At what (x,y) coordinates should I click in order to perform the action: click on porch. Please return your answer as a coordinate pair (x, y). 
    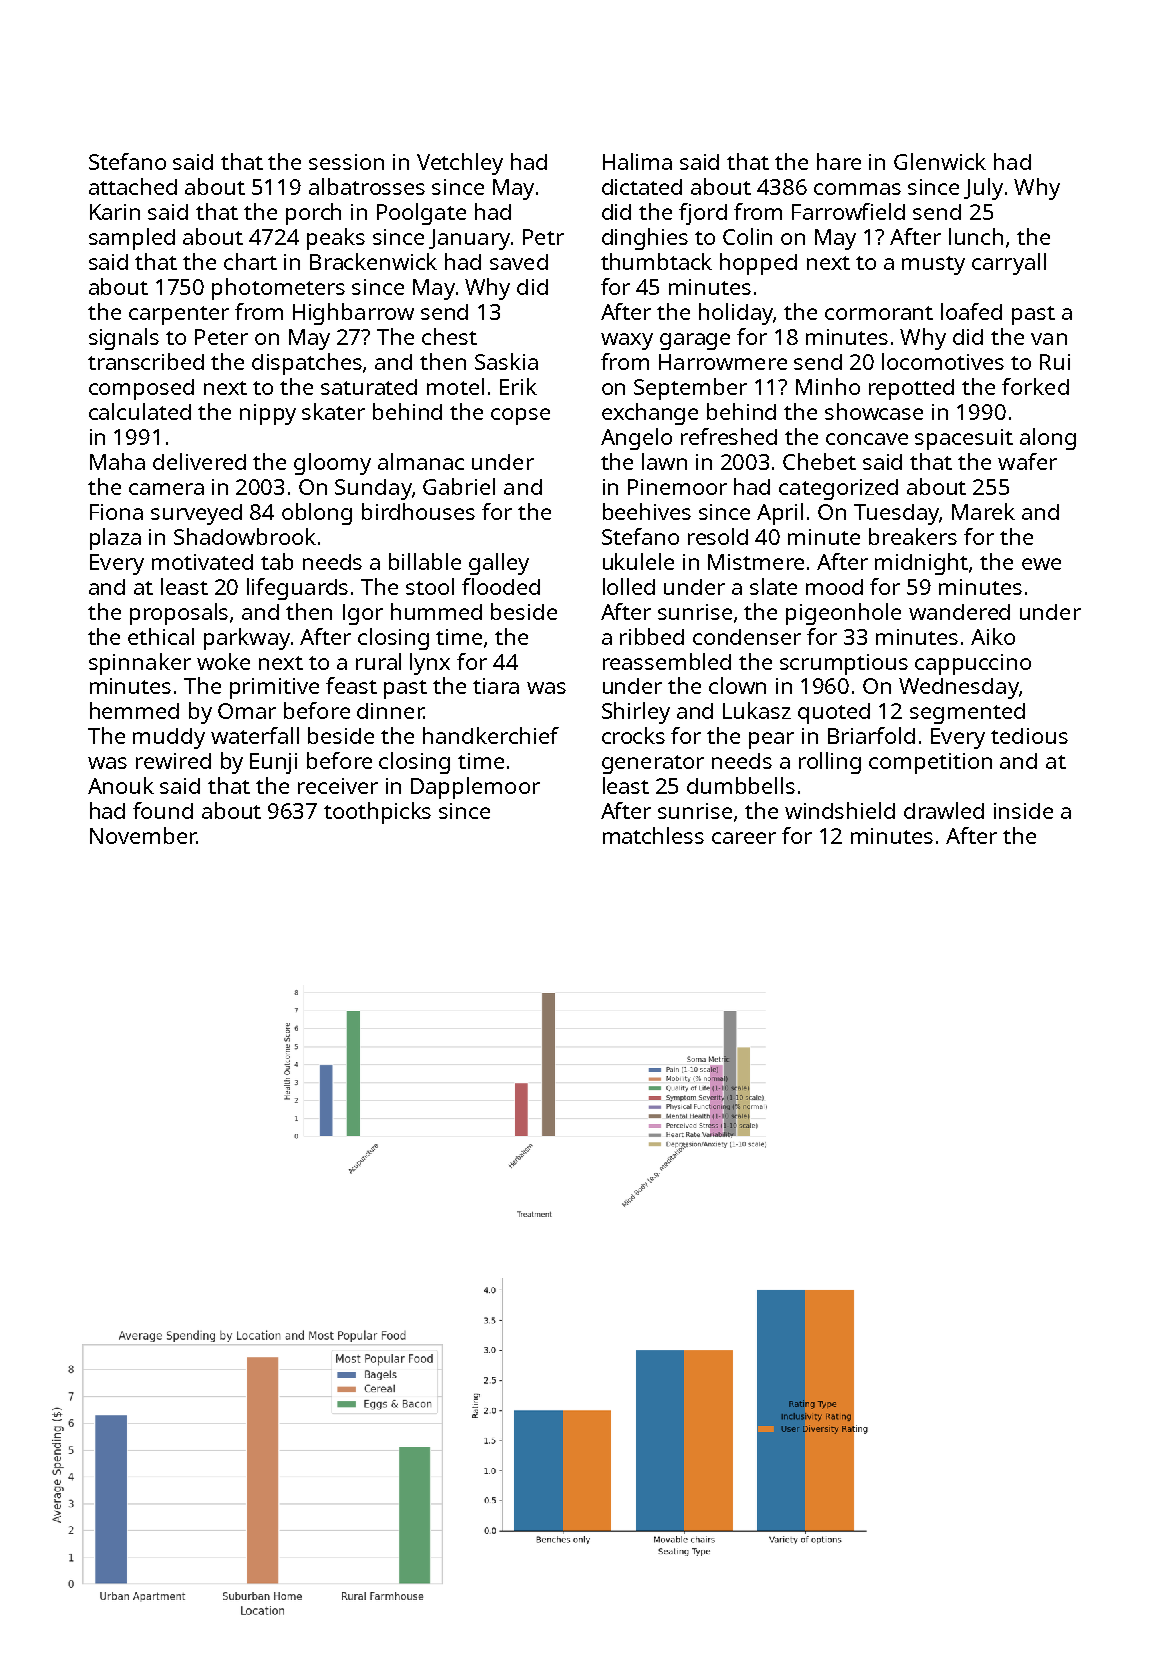
    Looking at the image, I should click on (313, 214).
